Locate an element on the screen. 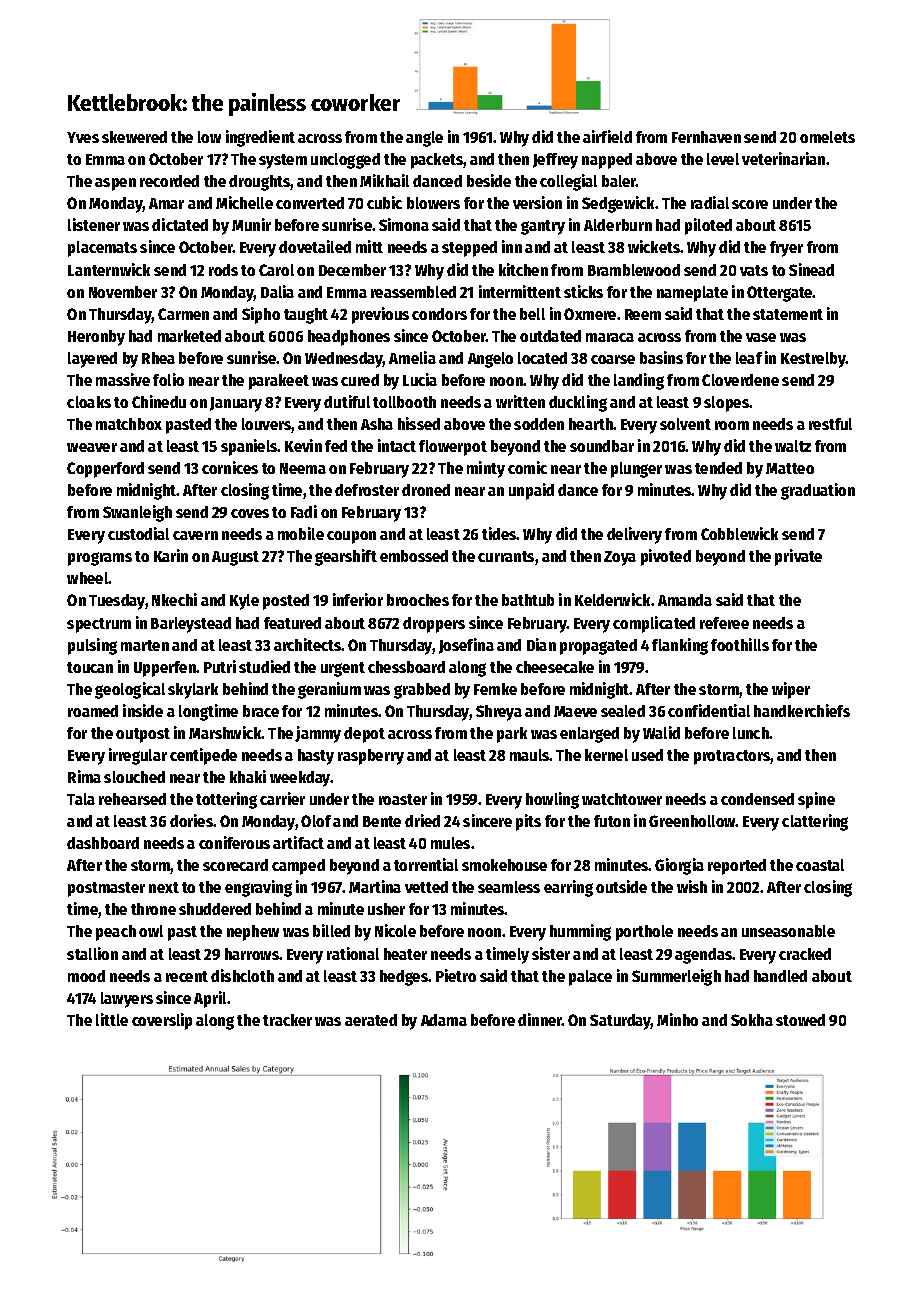  condensed is located at coordinates (757, 799).
